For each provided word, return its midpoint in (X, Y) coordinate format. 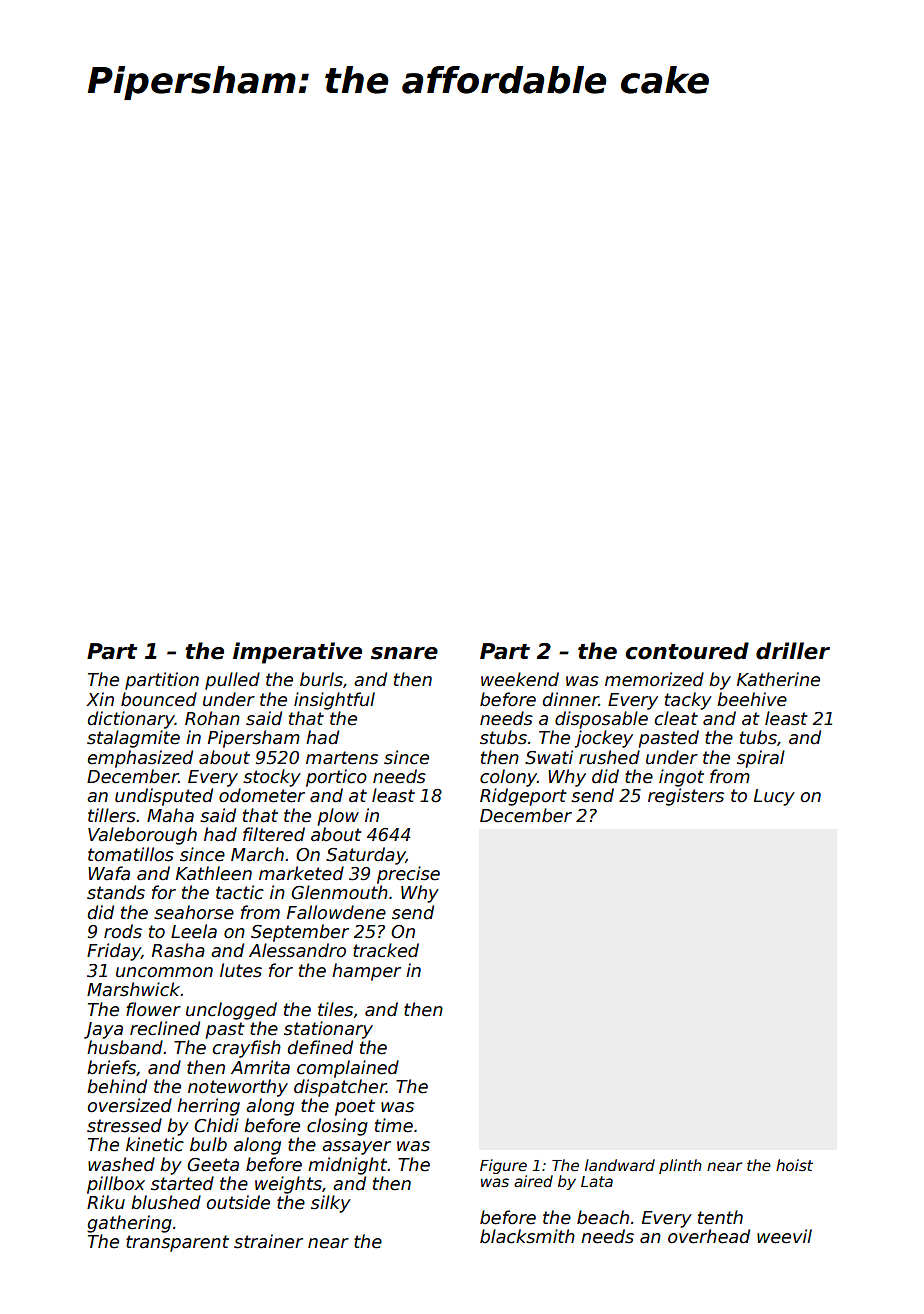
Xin (100, 699)
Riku (106, 1202)
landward (620, 1165)
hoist (794, 1165)
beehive (752, 699)
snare (404, 653)
